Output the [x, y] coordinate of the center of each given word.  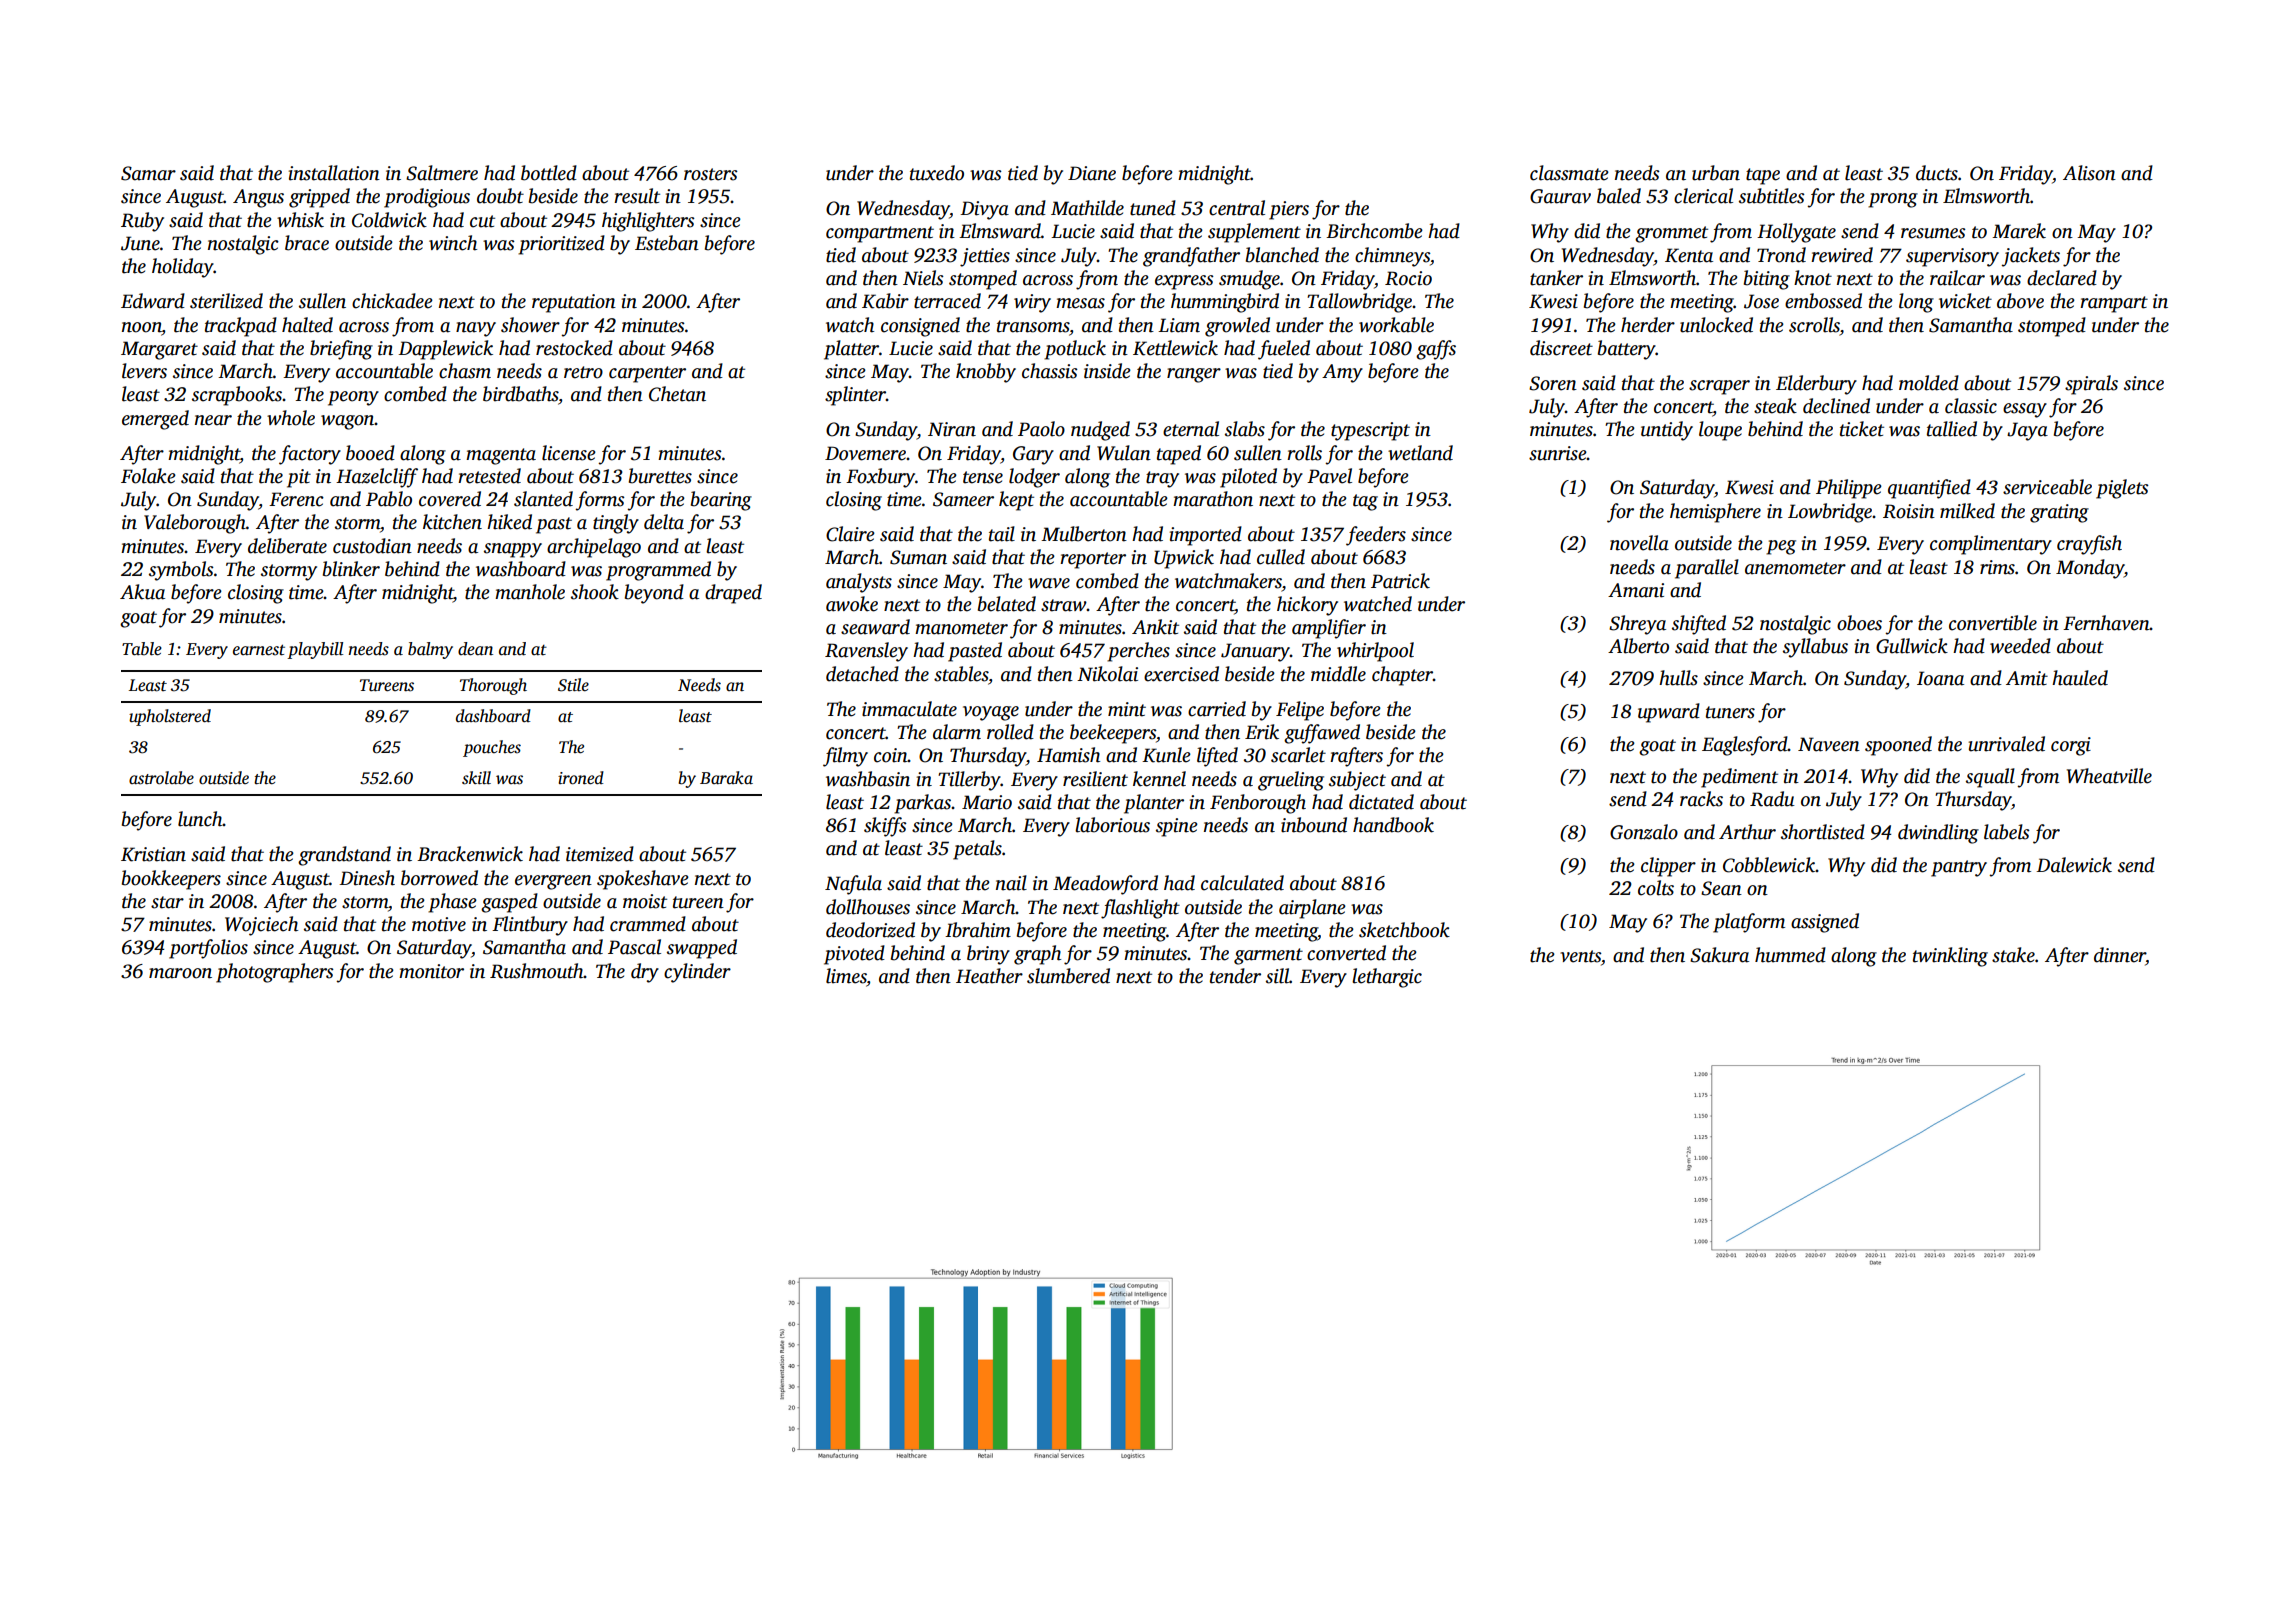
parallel [1707, 569]
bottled [549, 173]
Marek [2019, 231]
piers [1289, 210]
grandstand [344, 856]
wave [1049, 583]
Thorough [493, 686]
